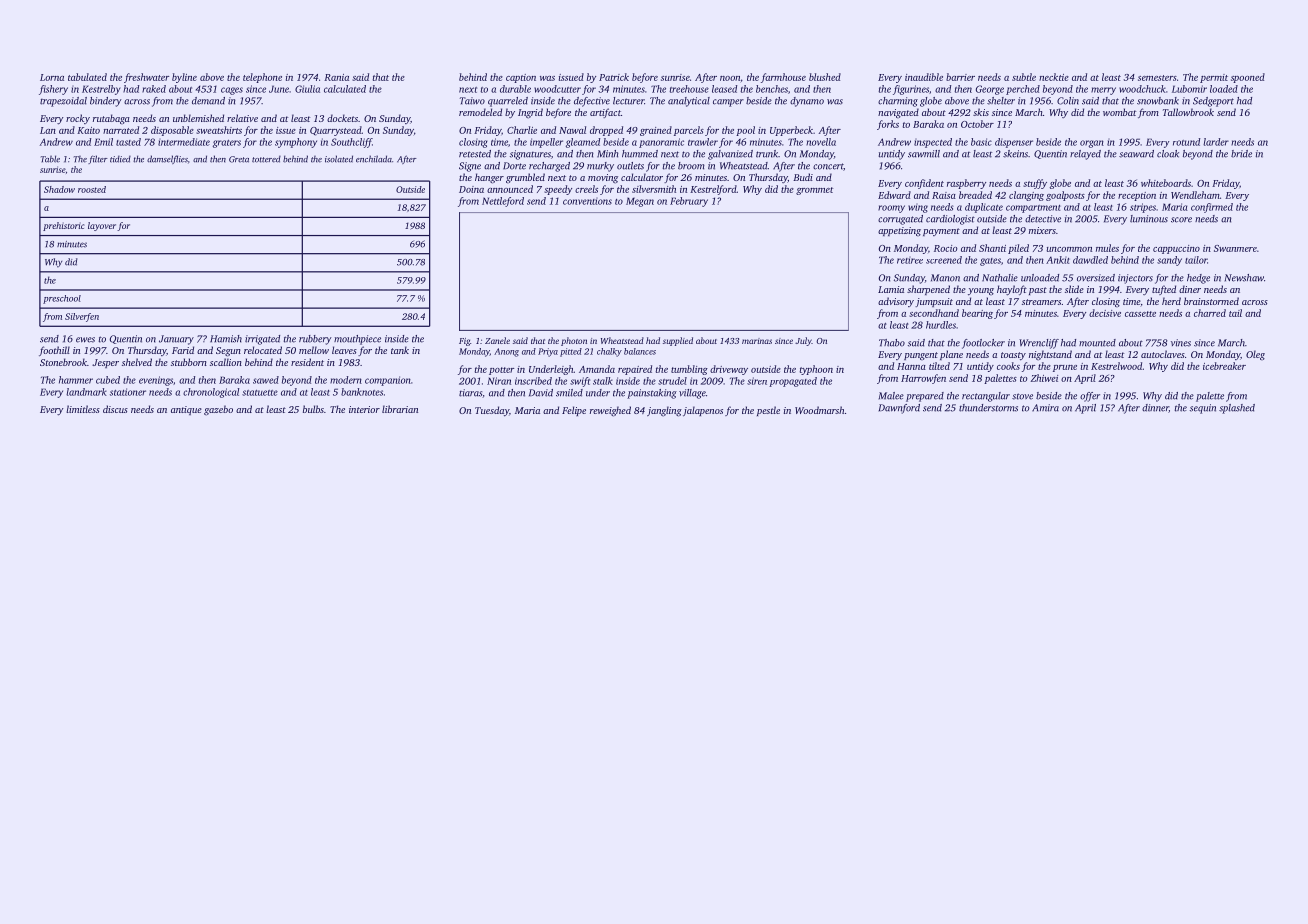 This screenshot has width=1308, height=924. I want to click on trunk, so click(767, 154).
